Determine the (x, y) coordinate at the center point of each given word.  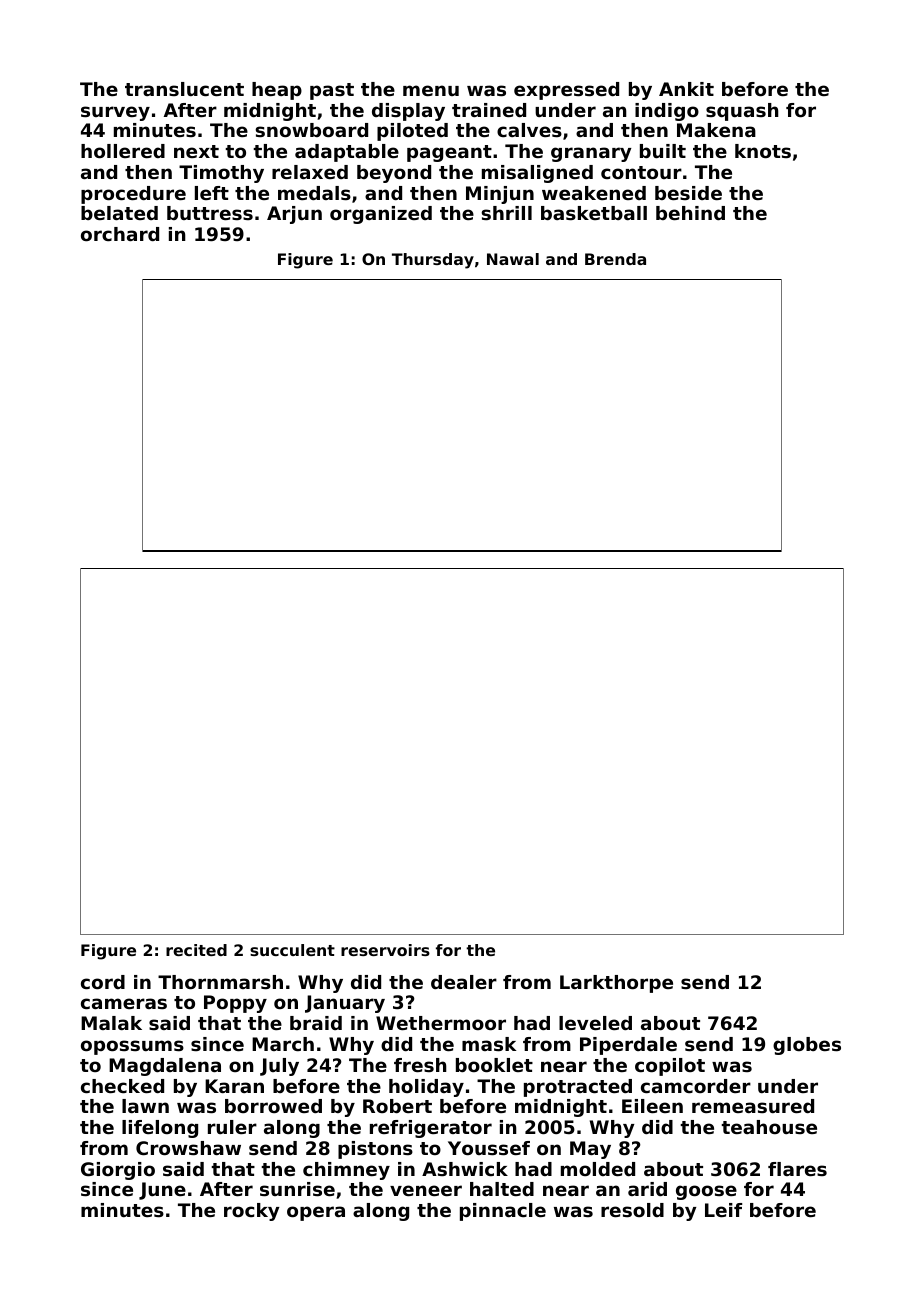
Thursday (433, 261)
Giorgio (118, 1171)
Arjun (294, 215)
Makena (716, 130)
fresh (420, 1065)
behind (690, 213)
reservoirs (385, 950)
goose (706, 1192)
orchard (120, 234)
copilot (670, 1067)
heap (277, 91)
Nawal (513, 259)
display (408, 112)
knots (763, 151)
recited (196, 950)
